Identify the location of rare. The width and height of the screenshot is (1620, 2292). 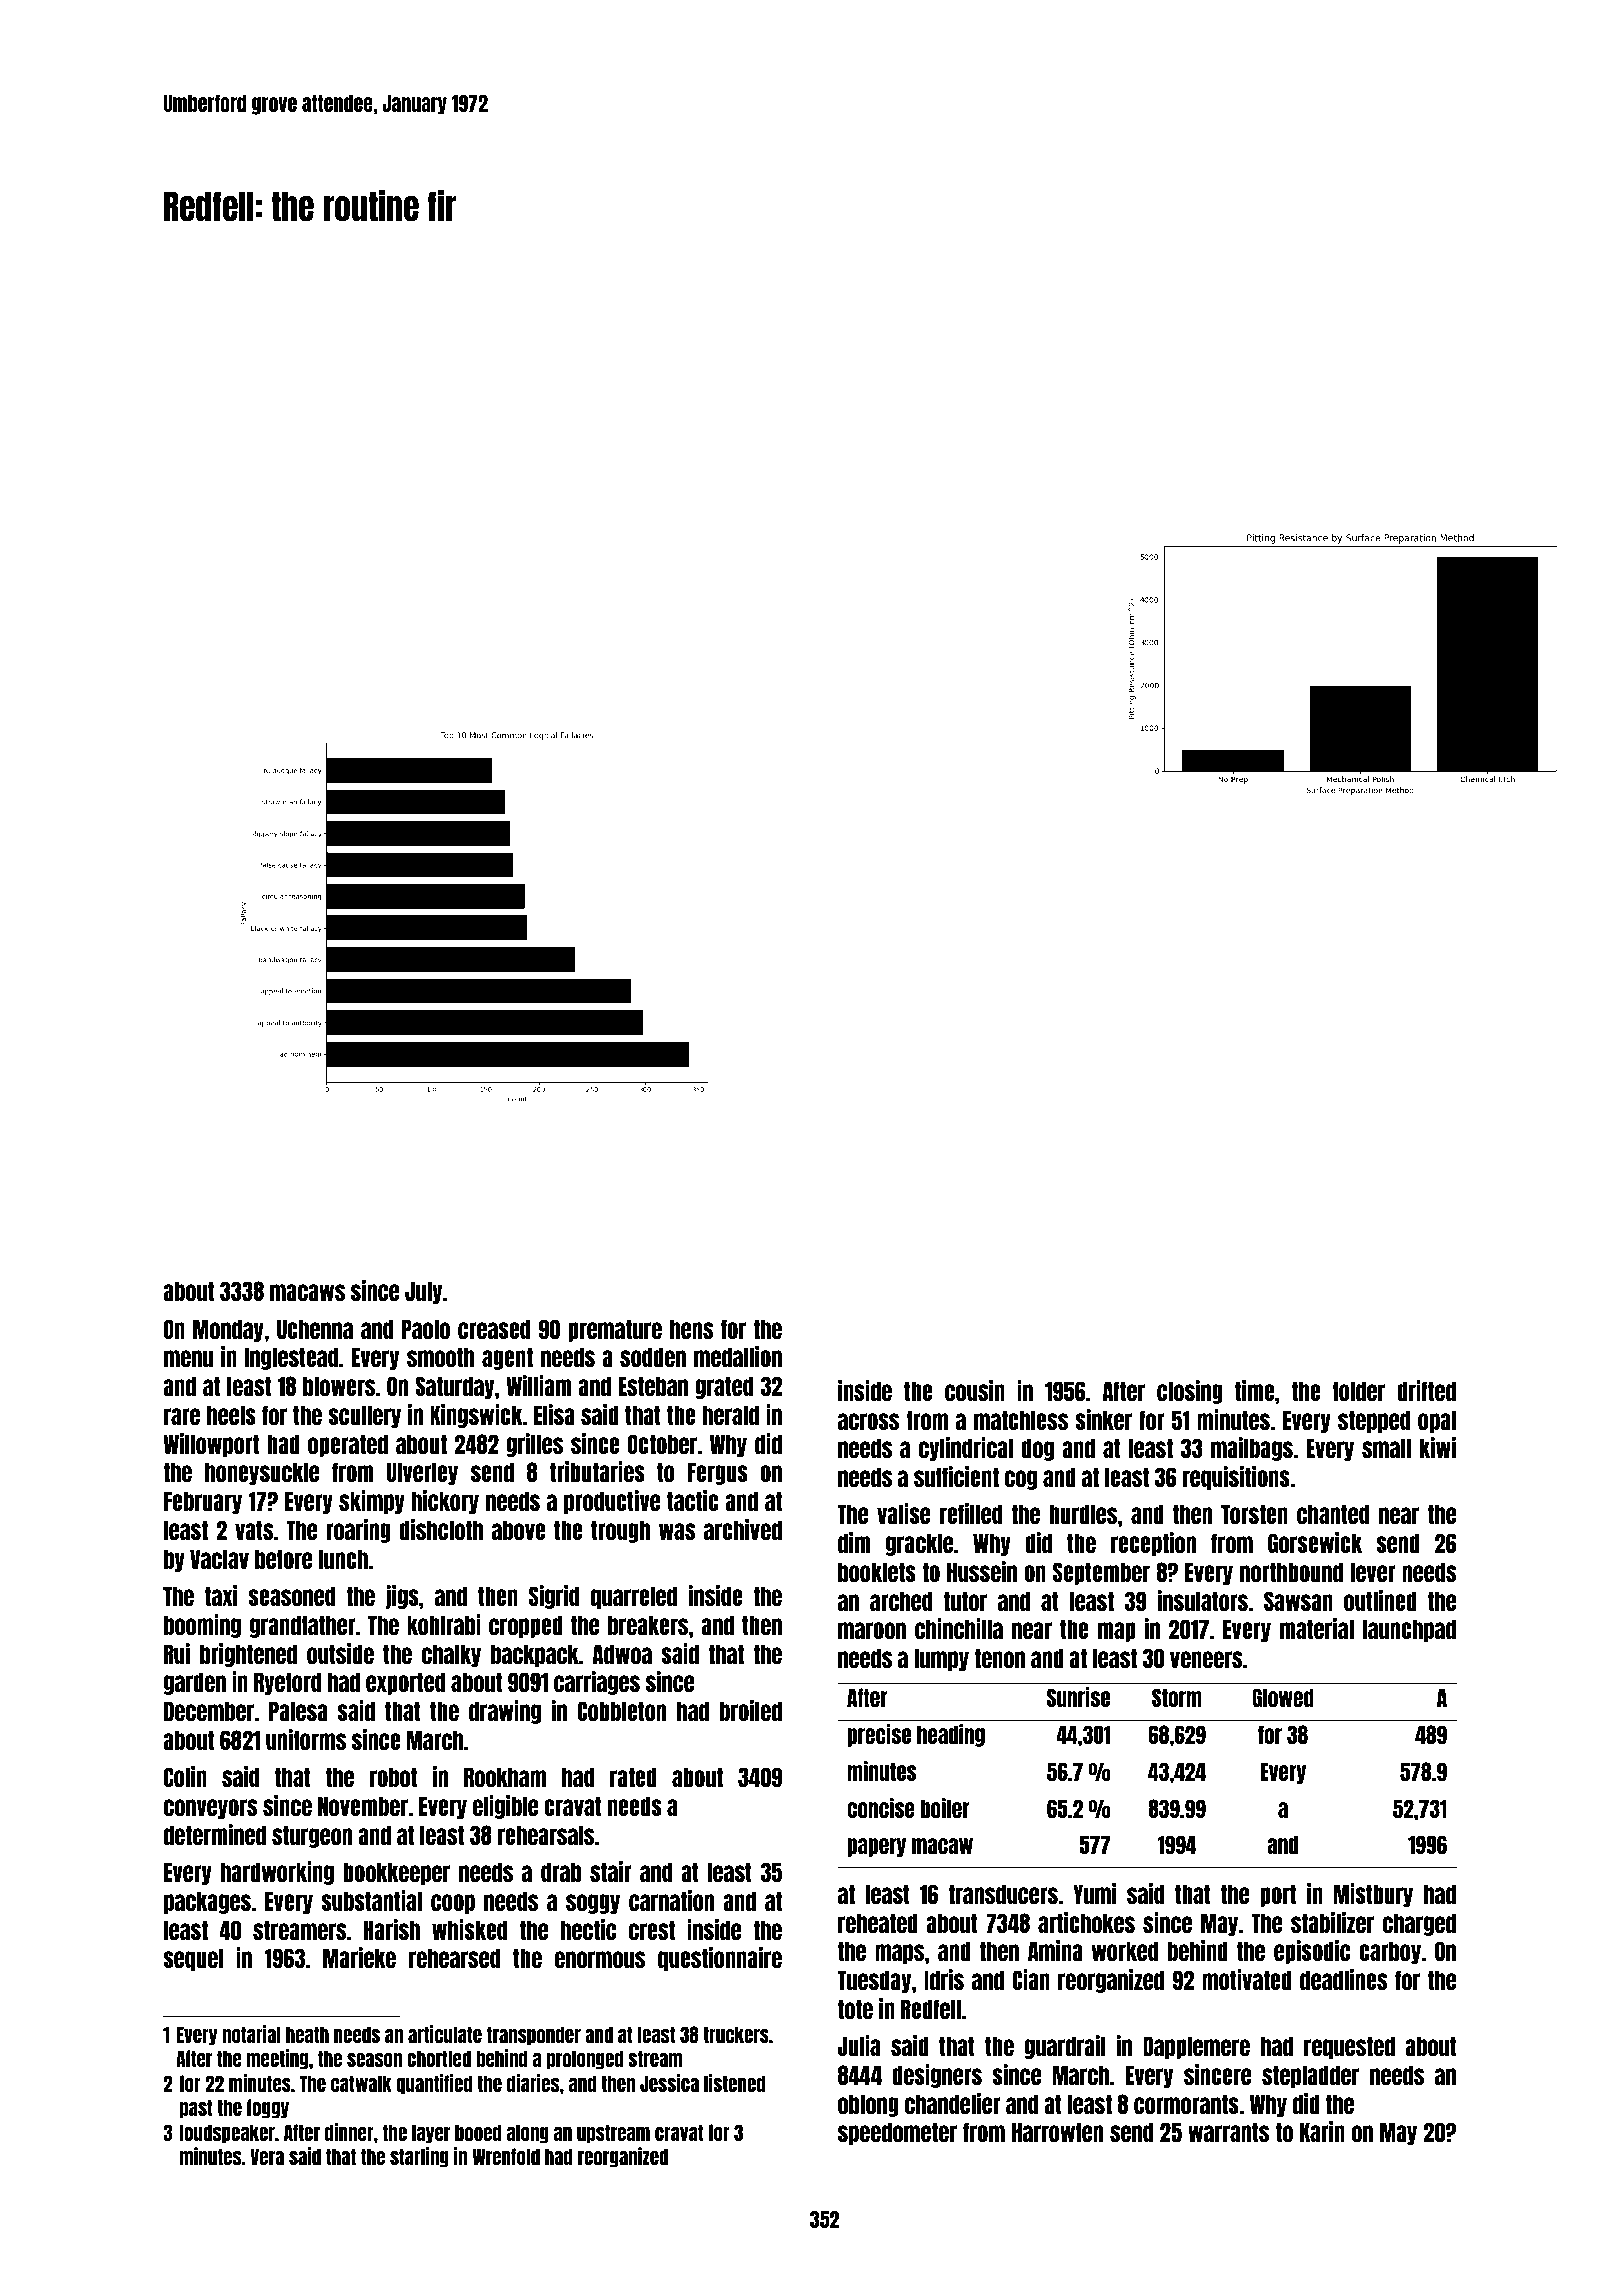
(182, 1416).
